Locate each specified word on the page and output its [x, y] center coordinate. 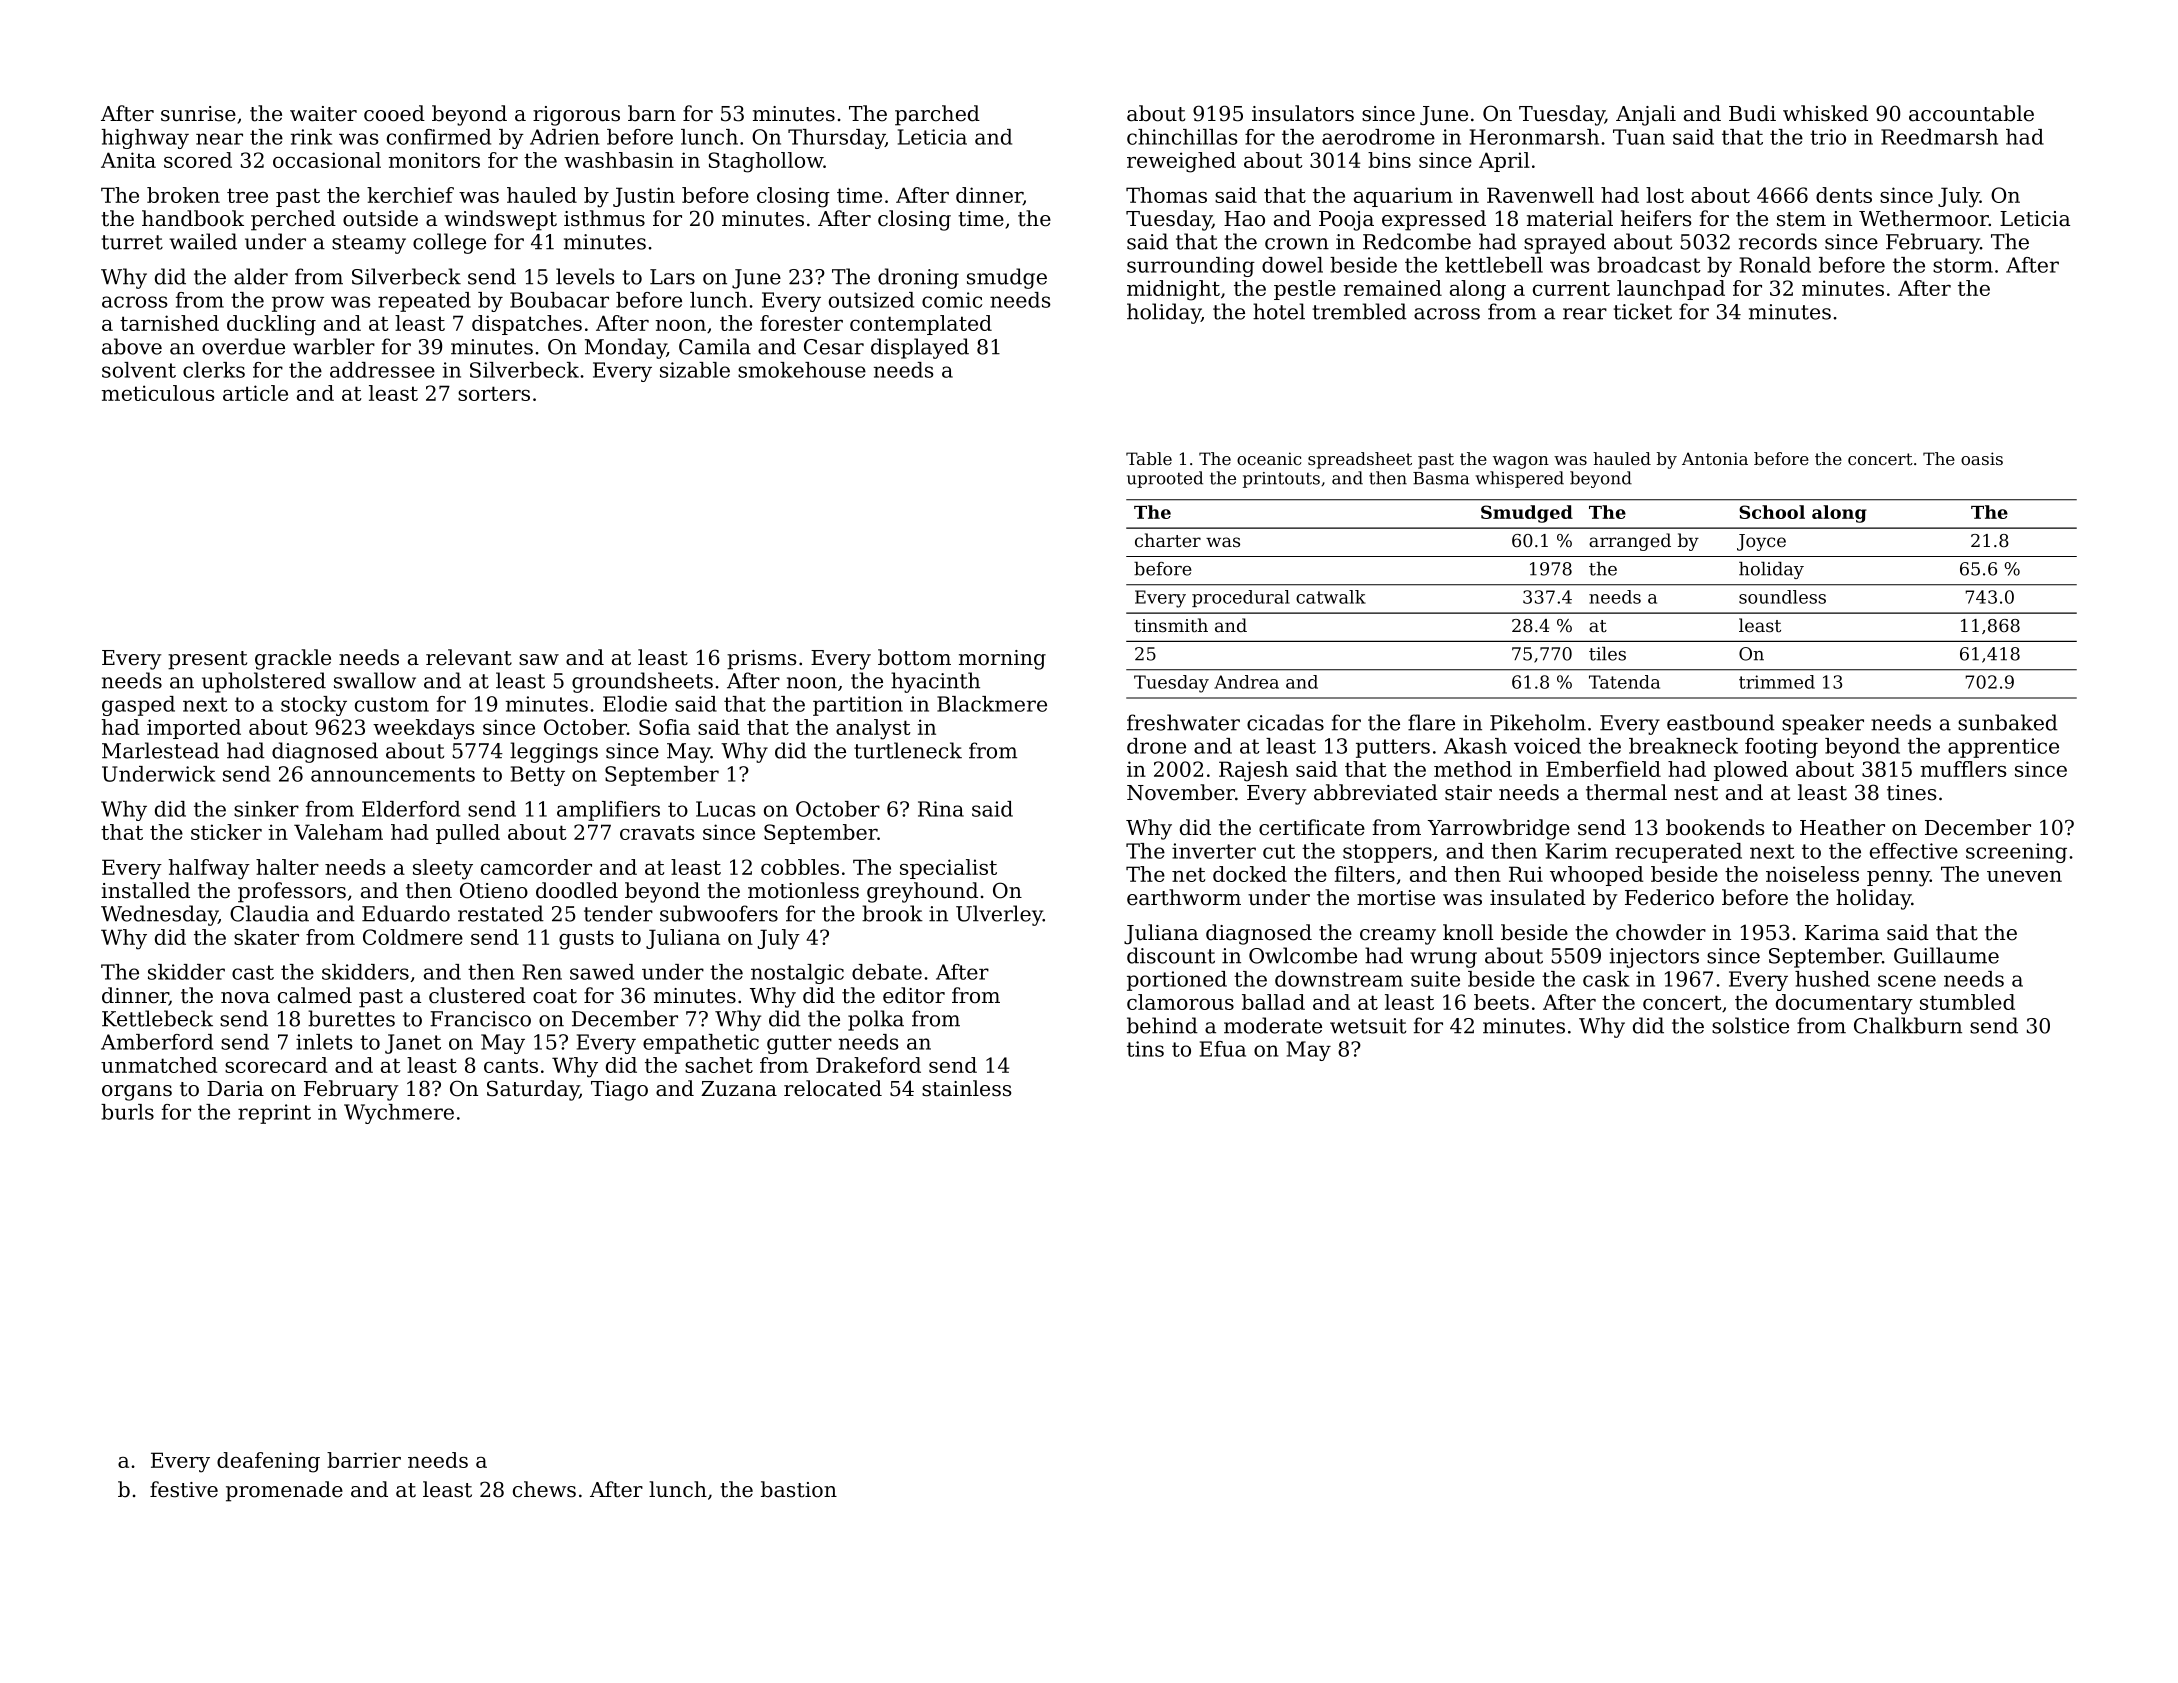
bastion [799, 1489]
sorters [494, 393]
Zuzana [739, 1089]
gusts [586, 940]
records [1778, 241]
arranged [1630, 542]
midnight [1173, 290]
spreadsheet [1360, 460]
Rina [941, 809]
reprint [274, 1114]
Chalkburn [1908, 1025]
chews [544, 1489]
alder [261, 276]
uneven [2024, 876]
